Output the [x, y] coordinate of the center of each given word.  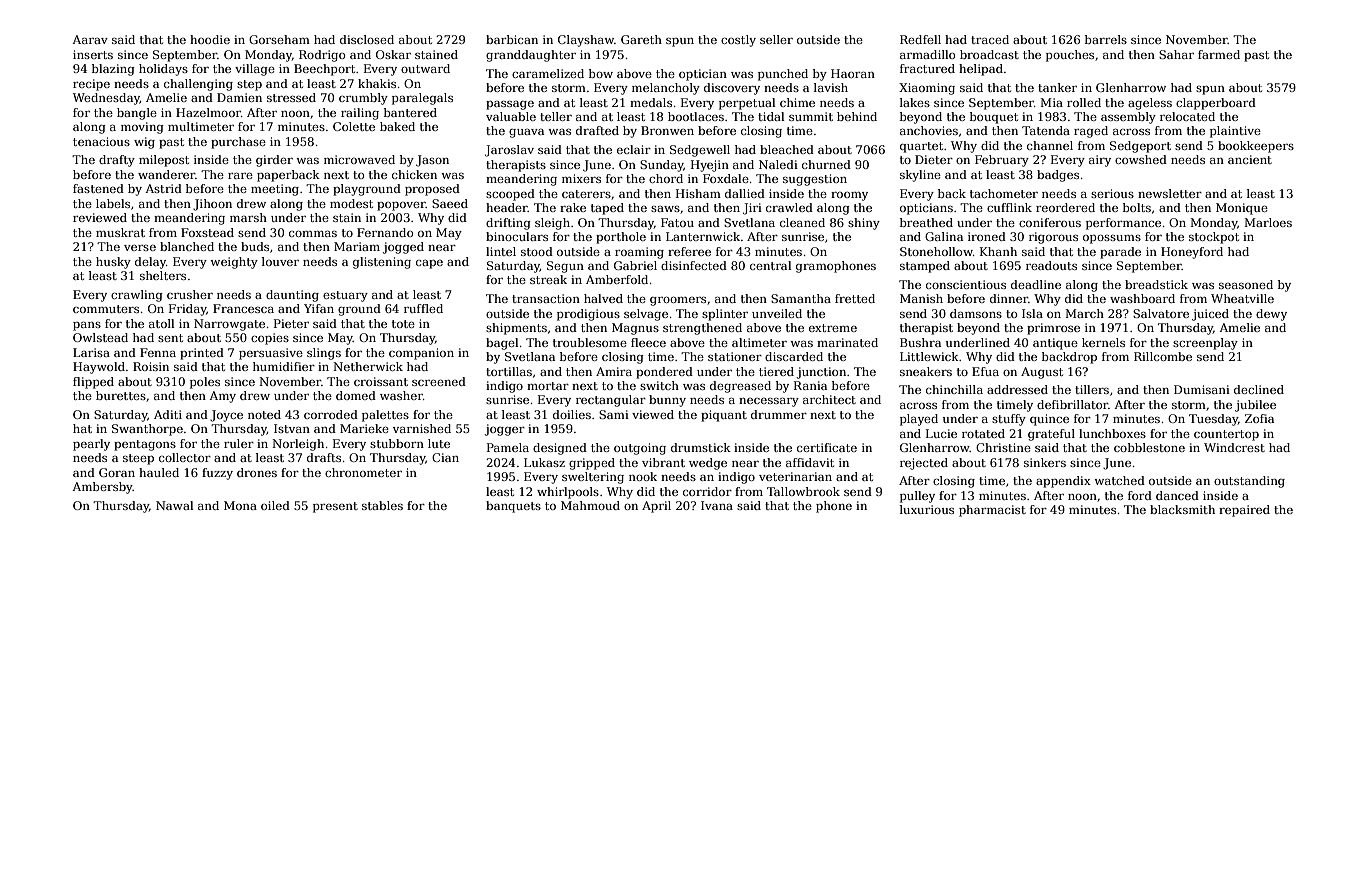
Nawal [175, 505]
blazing [113, 70]
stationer [735, 356]
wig [144, 143]
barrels [1106, 39]
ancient [1250, 159]
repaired [1244, 511]
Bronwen [667, 130]
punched [783, 75]
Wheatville [1242, 298]
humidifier [284, 366]
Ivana [717, 505]
